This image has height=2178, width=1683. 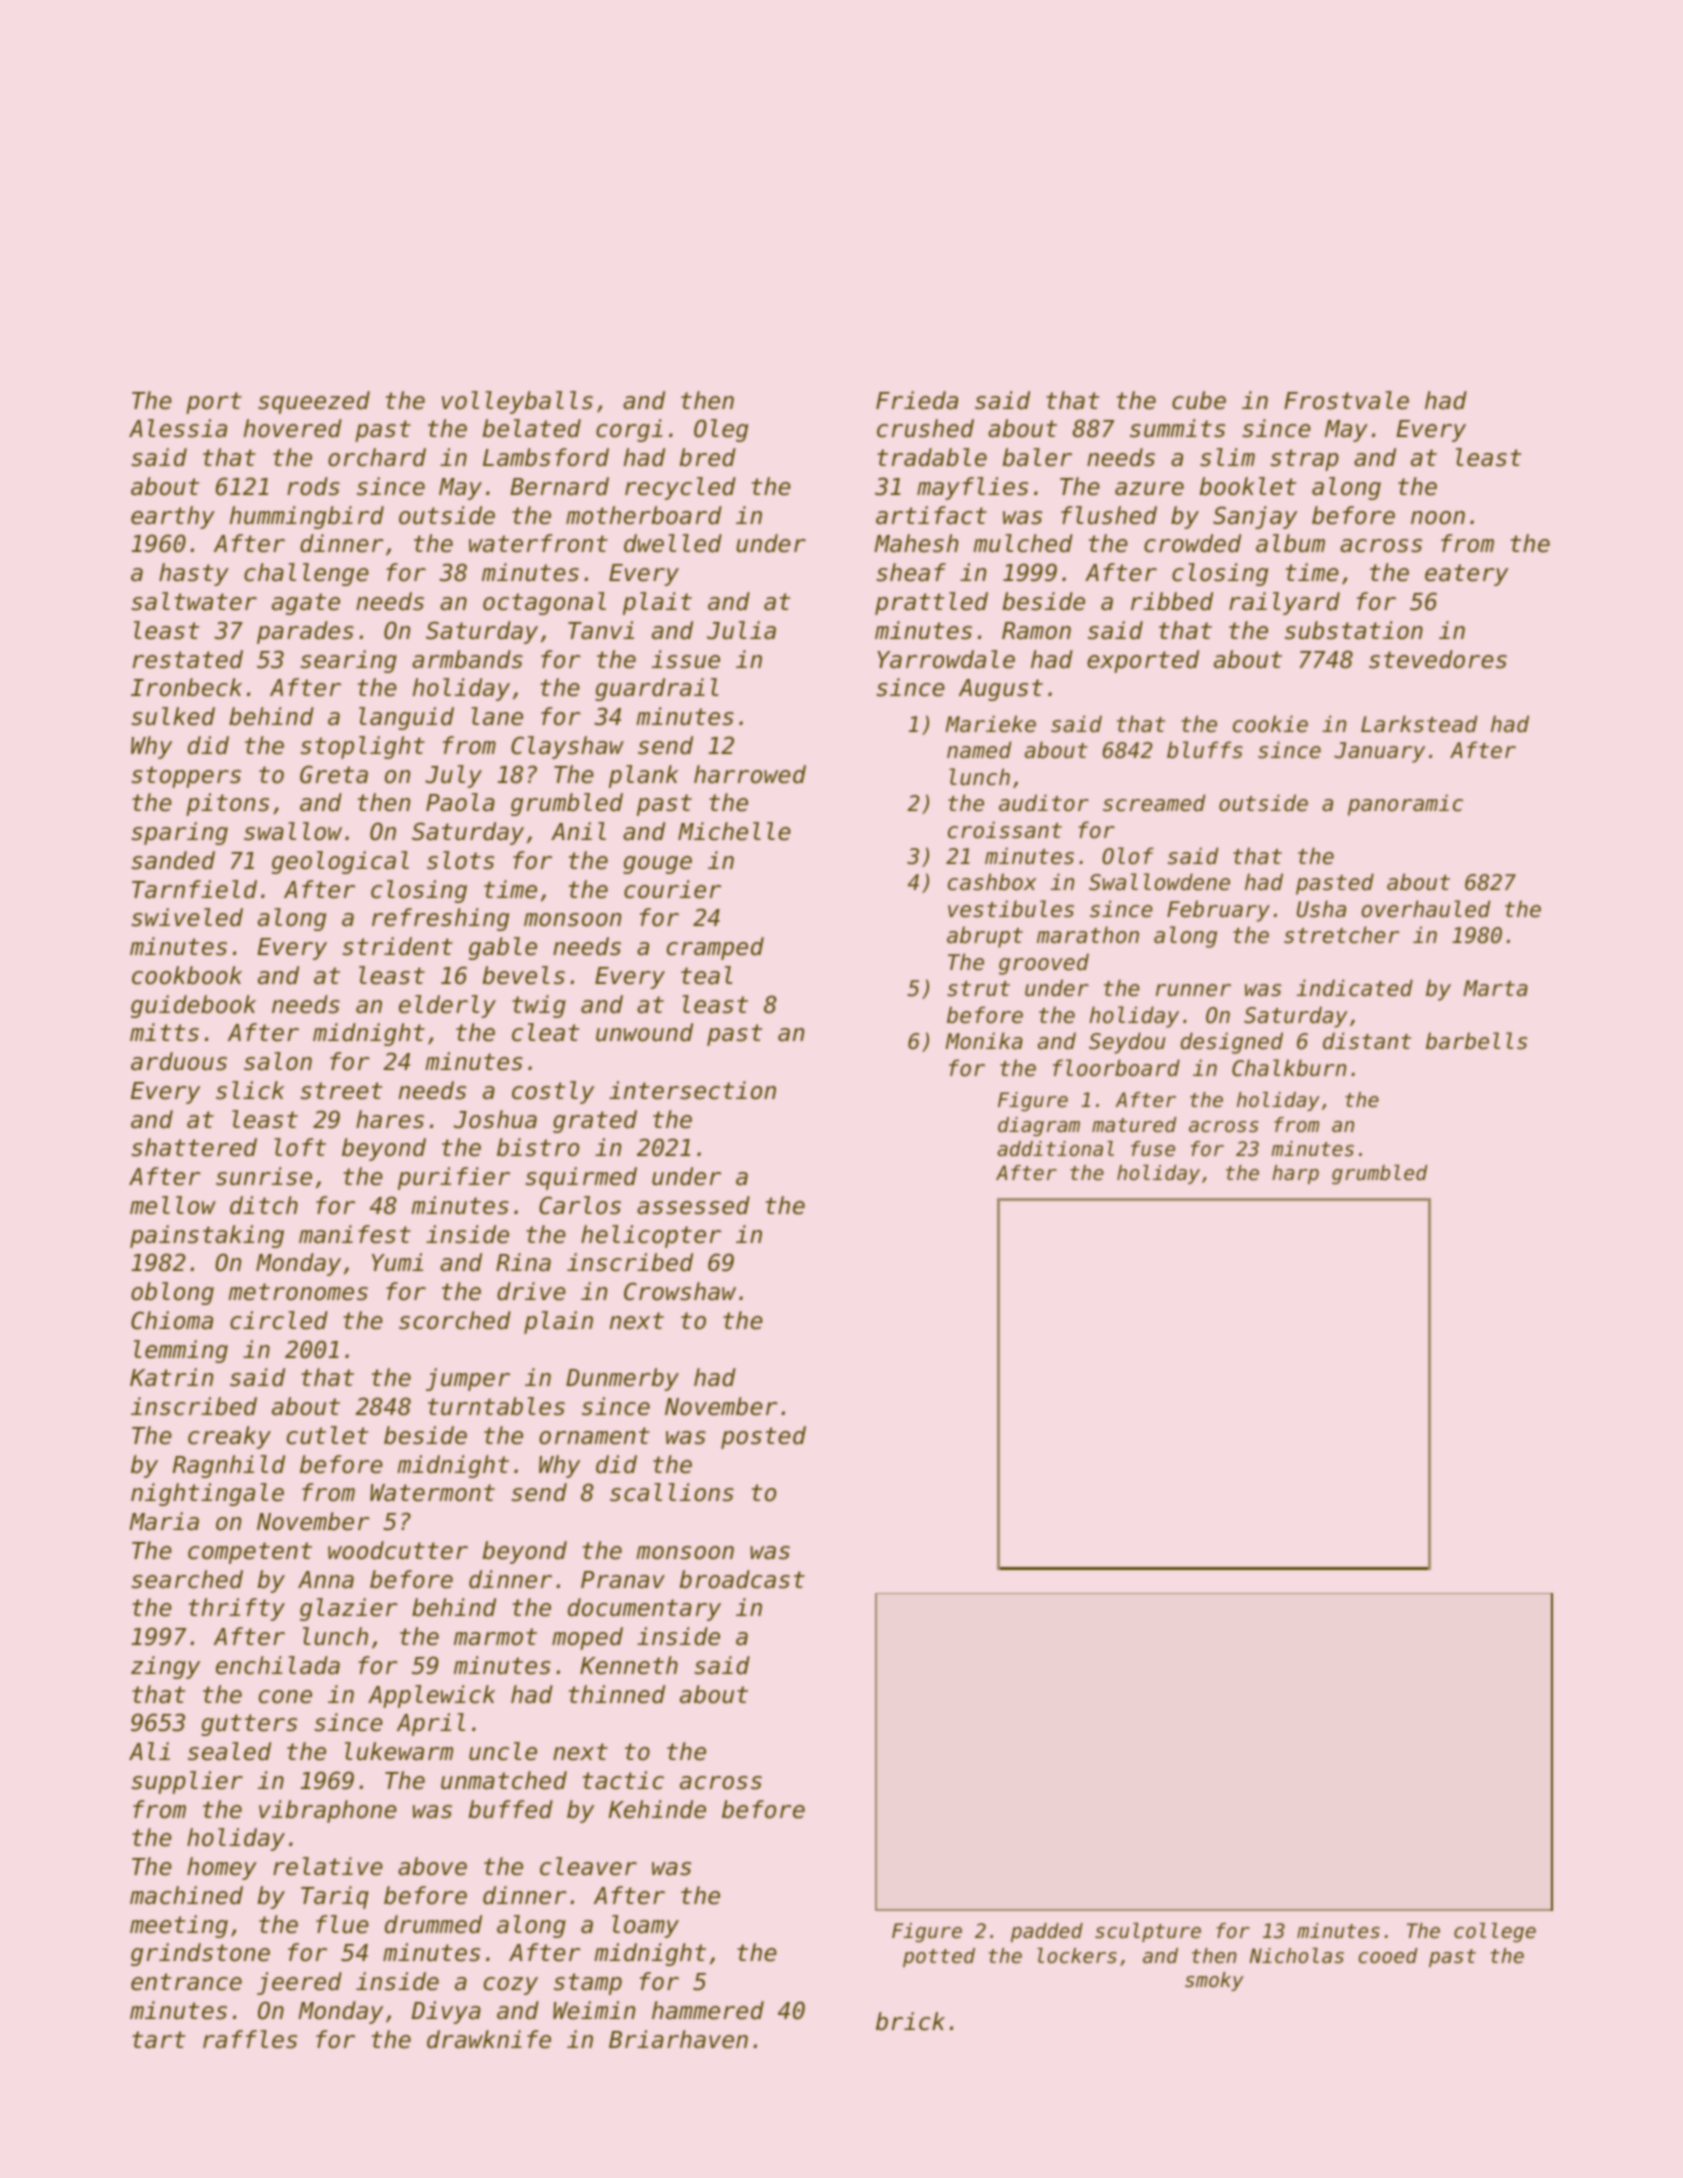 I want to click on fuse, so click(x=1153, y=1149).
